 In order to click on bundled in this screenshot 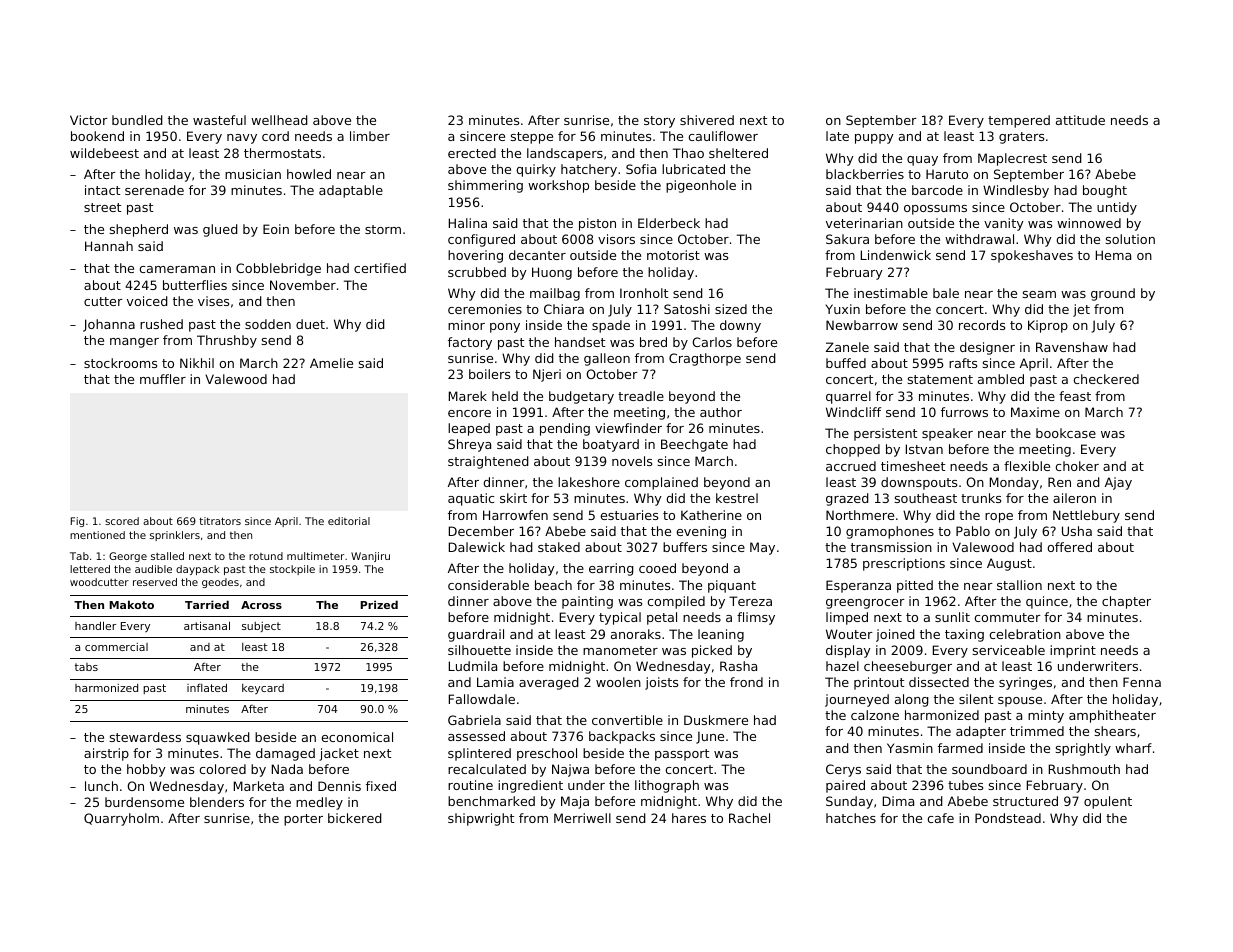, I will do `click(137, 120)`.
